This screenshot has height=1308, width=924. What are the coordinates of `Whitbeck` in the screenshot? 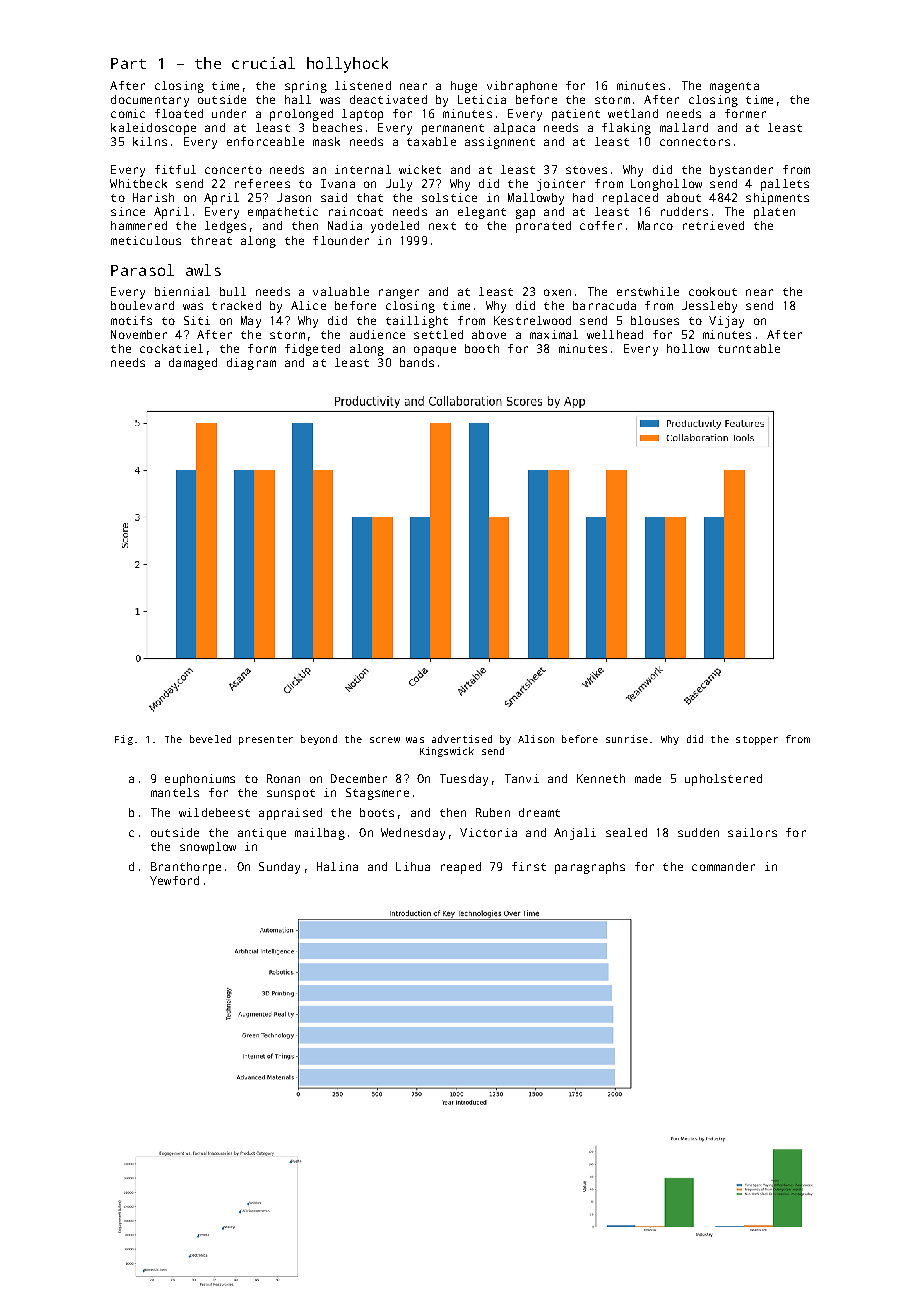 It's located at (138, 183).
